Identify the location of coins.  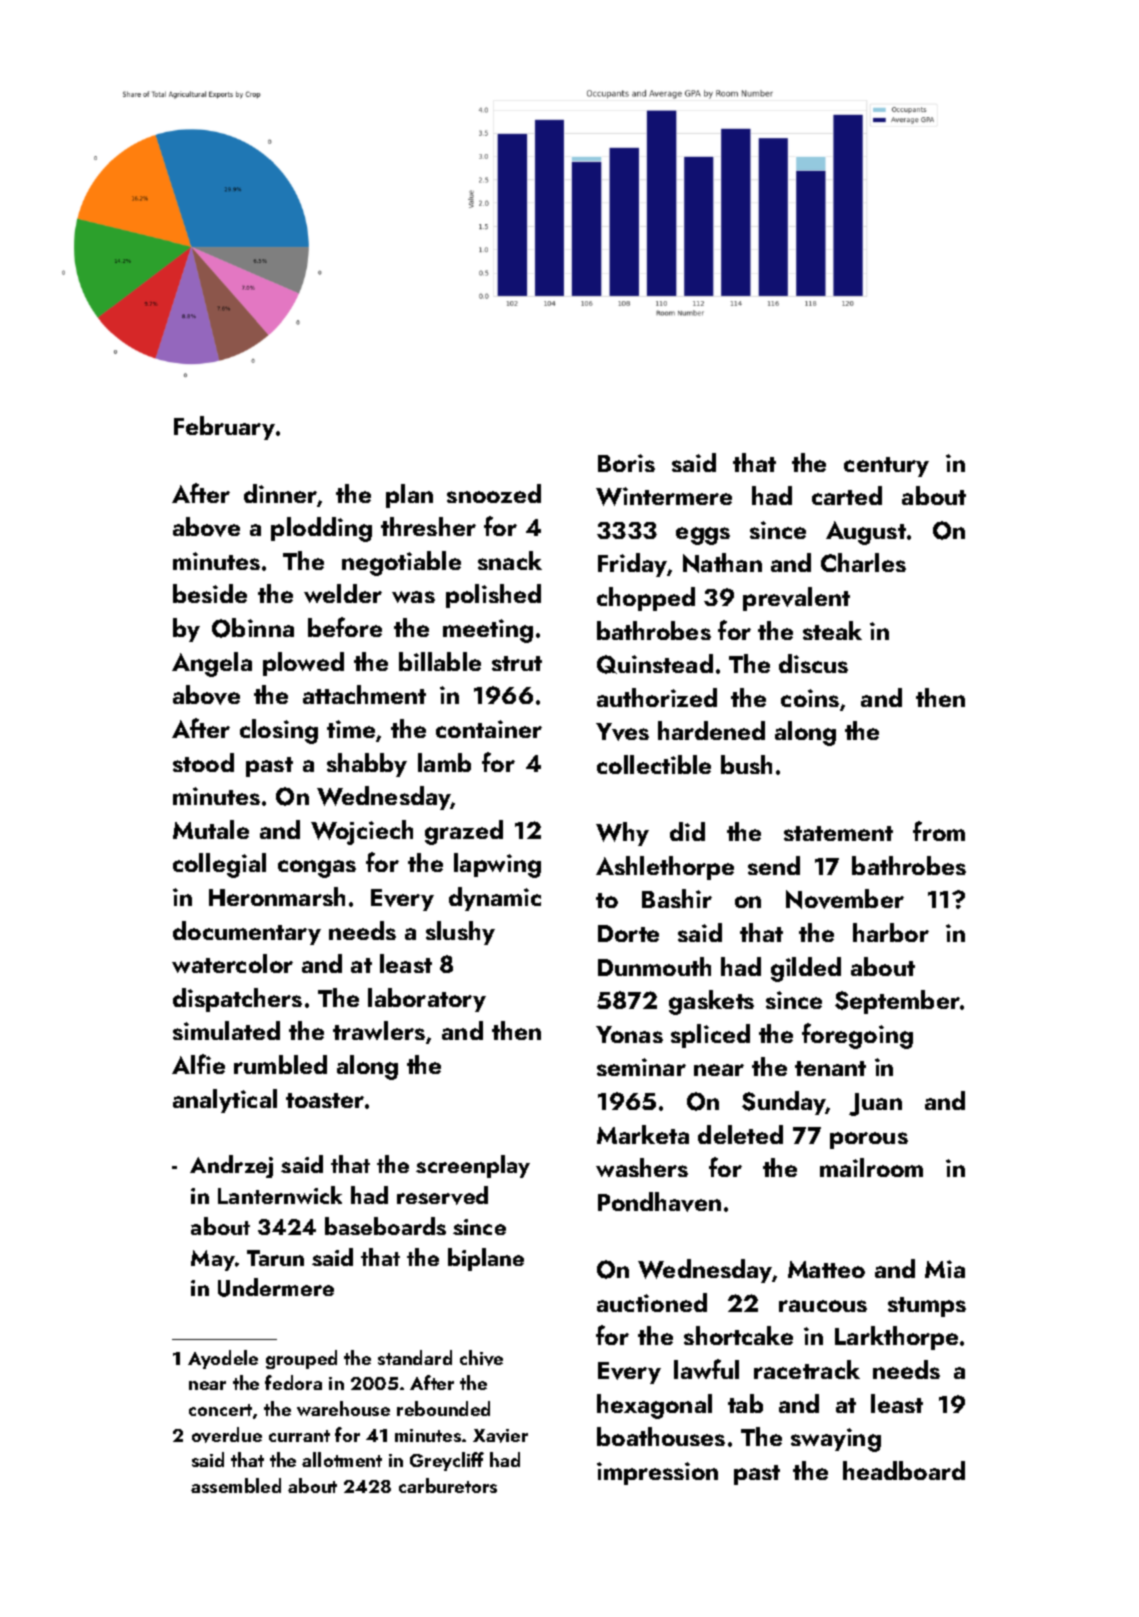
(810, 698).
